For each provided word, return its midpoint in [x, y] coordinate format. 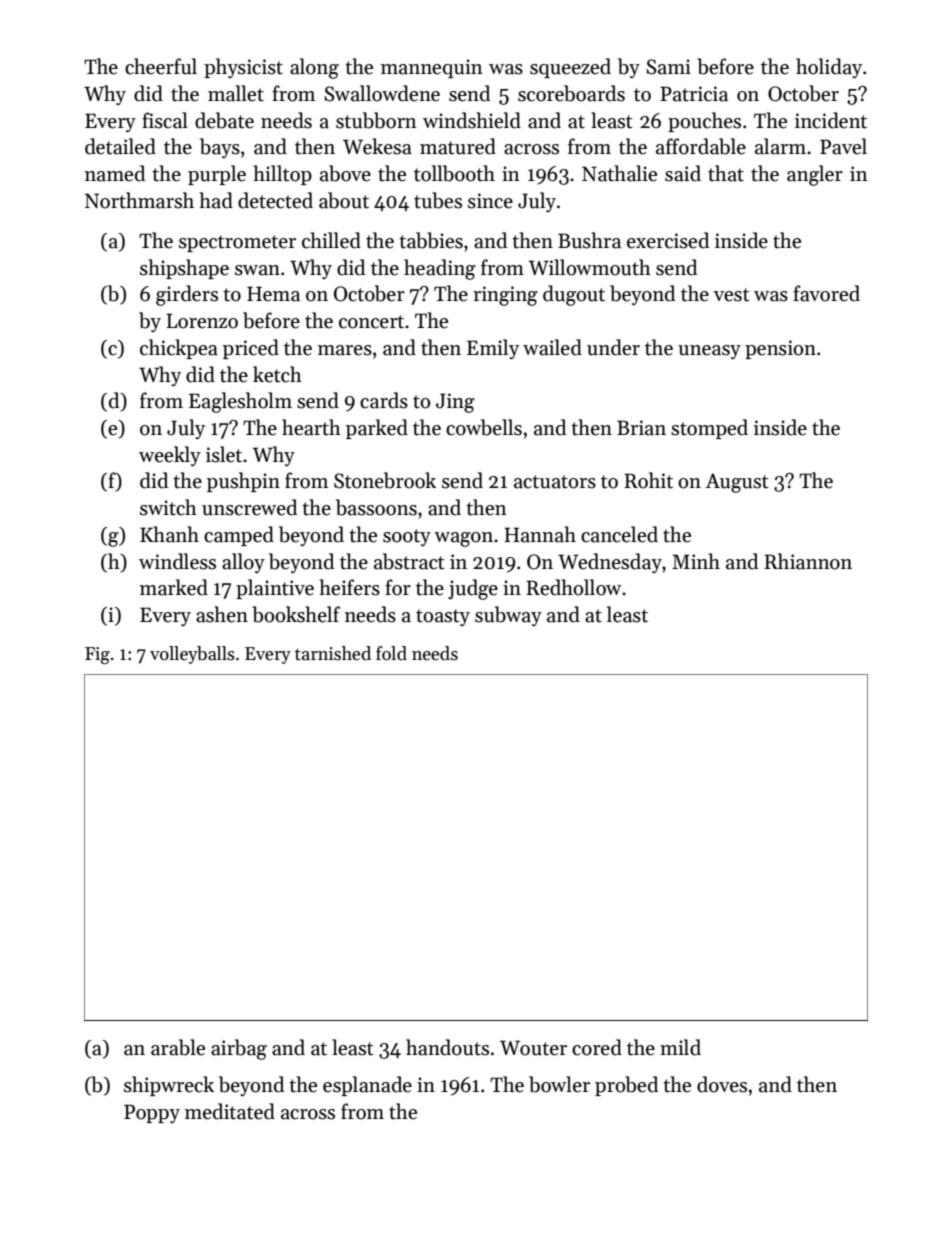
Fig [97, 656]
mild [680, 1047]
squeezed [570, 68]
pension [780, 349]
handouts [447, 1047]
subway [508, 616]
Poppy [152, 1113]
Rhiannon [808, 561]
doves [722, 1084]
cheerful [161, 66]
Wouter [533, 1048]
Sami [668, 67]
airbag [239, 1049]
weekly [170, 456]
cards [384, 400]
